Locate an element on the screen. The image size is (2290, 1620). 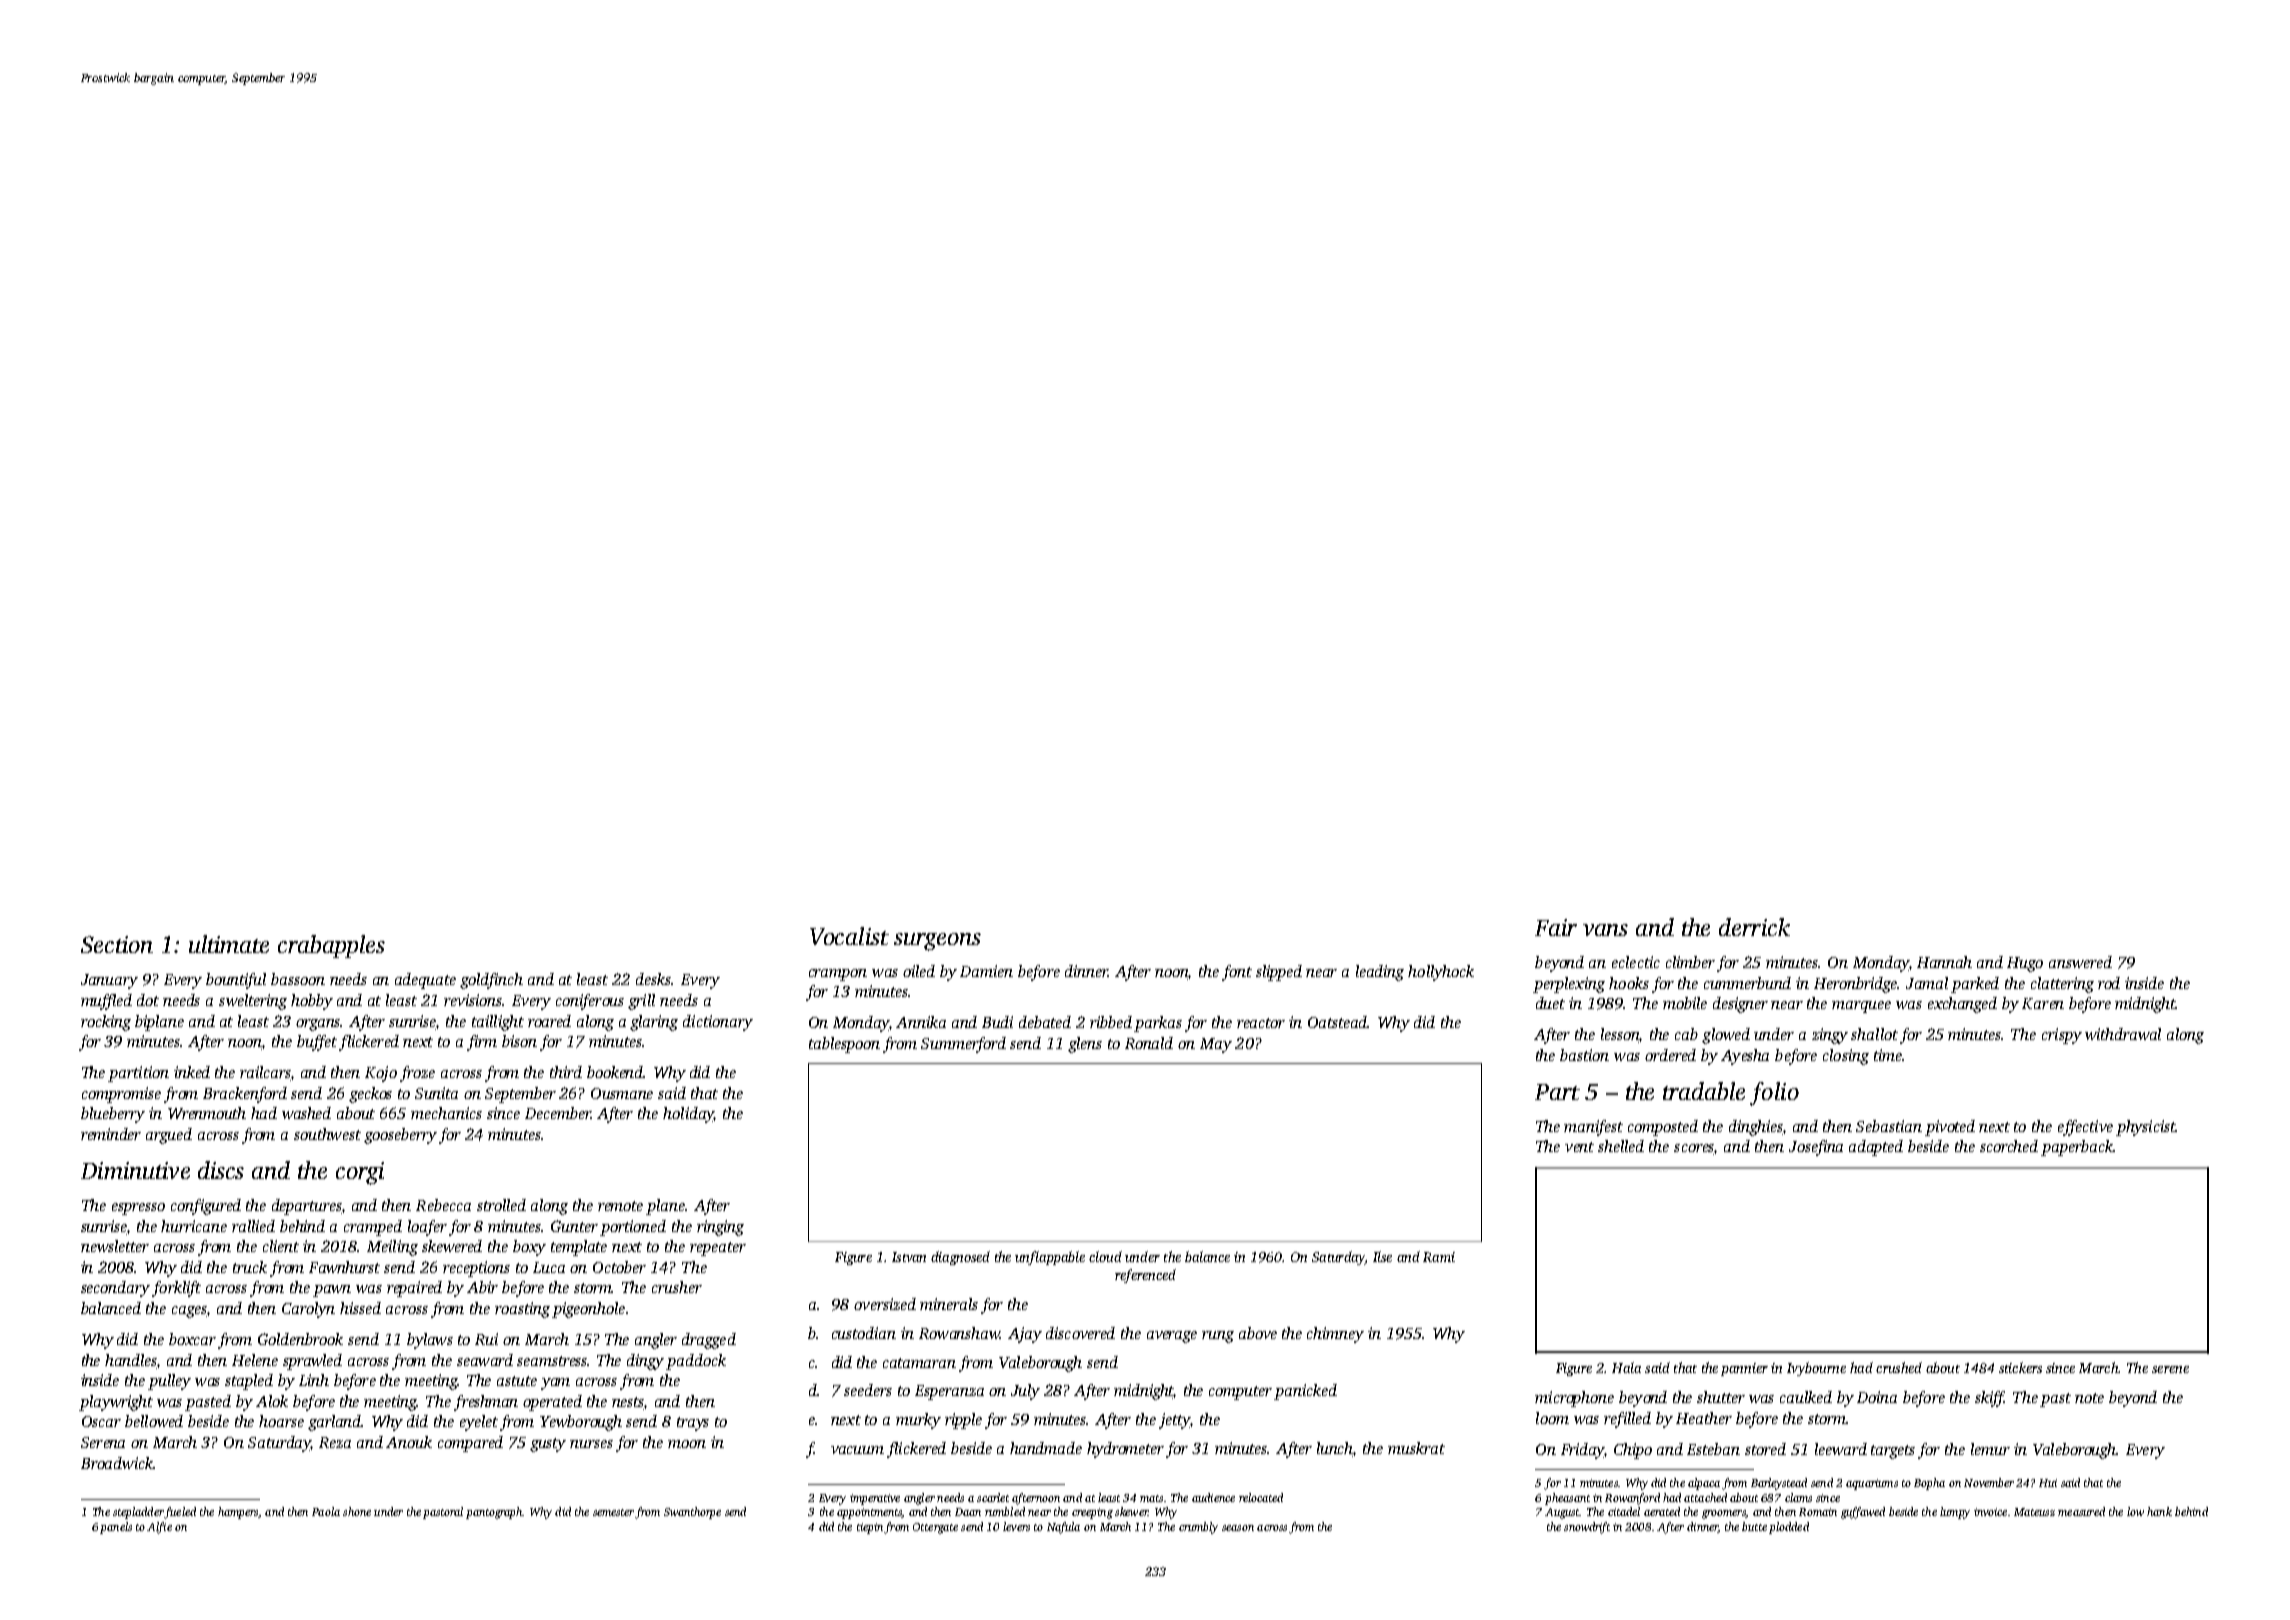
reactor is located at coordinates (1261, 1023).
